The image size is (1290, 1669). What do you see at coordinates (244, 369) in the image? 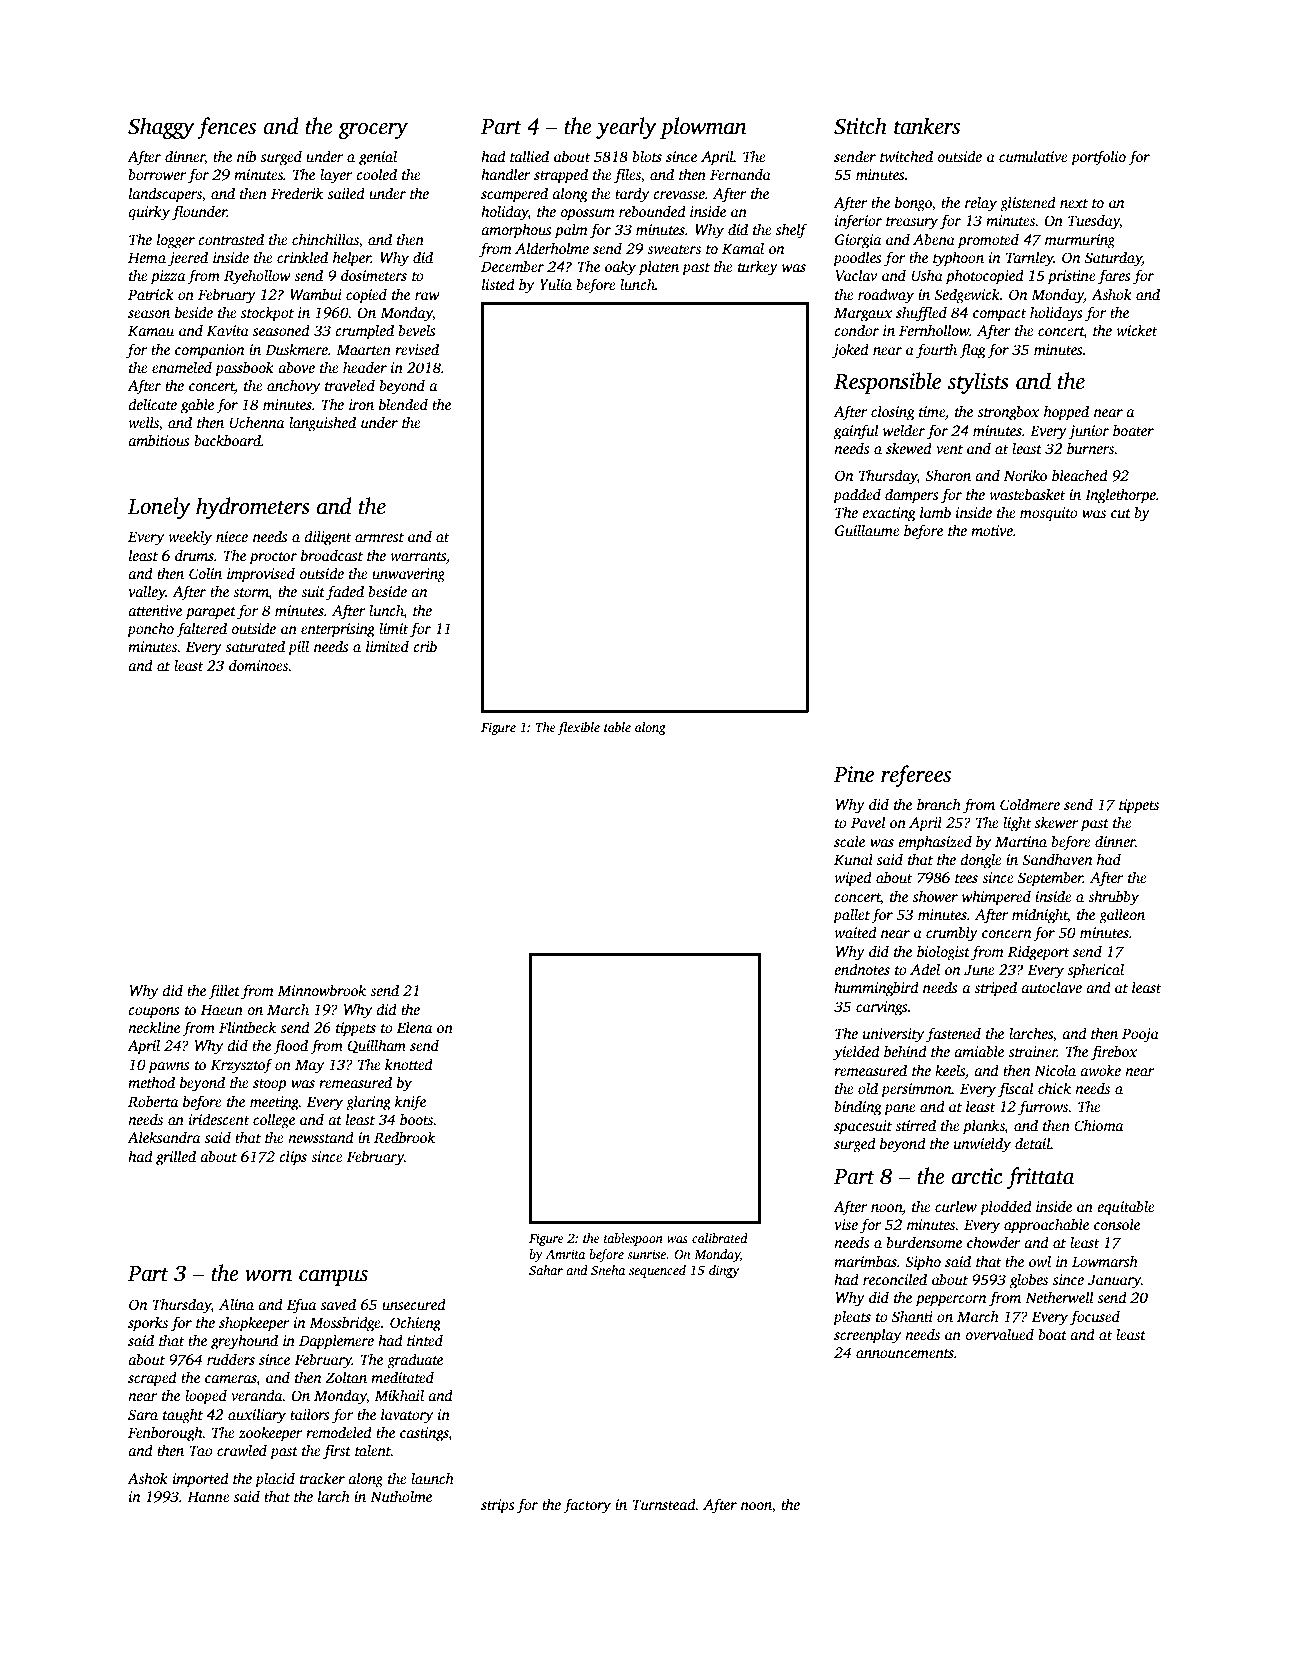
I see `passbook` at bounding box center [244, 369].
